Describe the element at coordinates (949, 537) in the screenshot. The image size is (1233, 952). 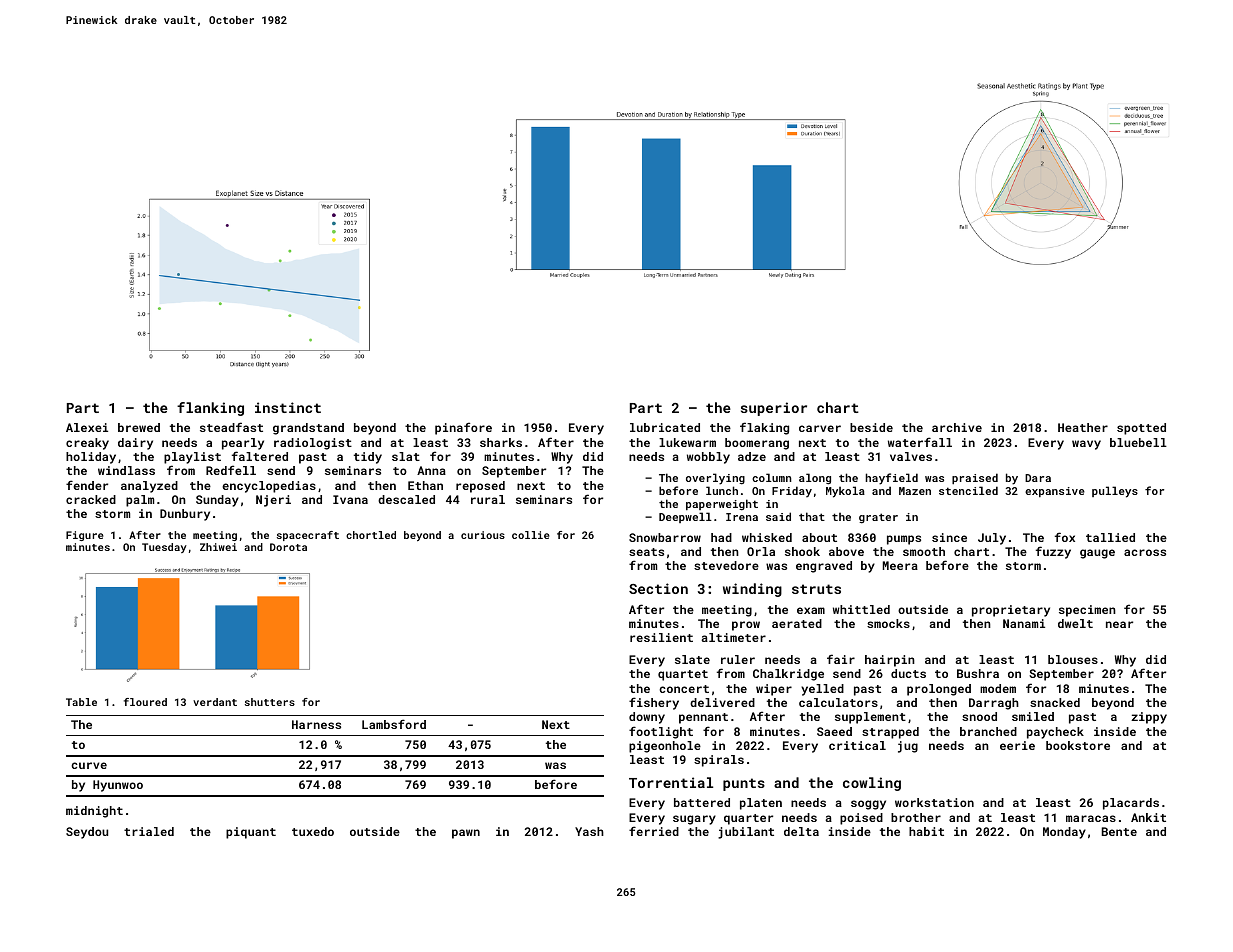
I see `since` at that location.
